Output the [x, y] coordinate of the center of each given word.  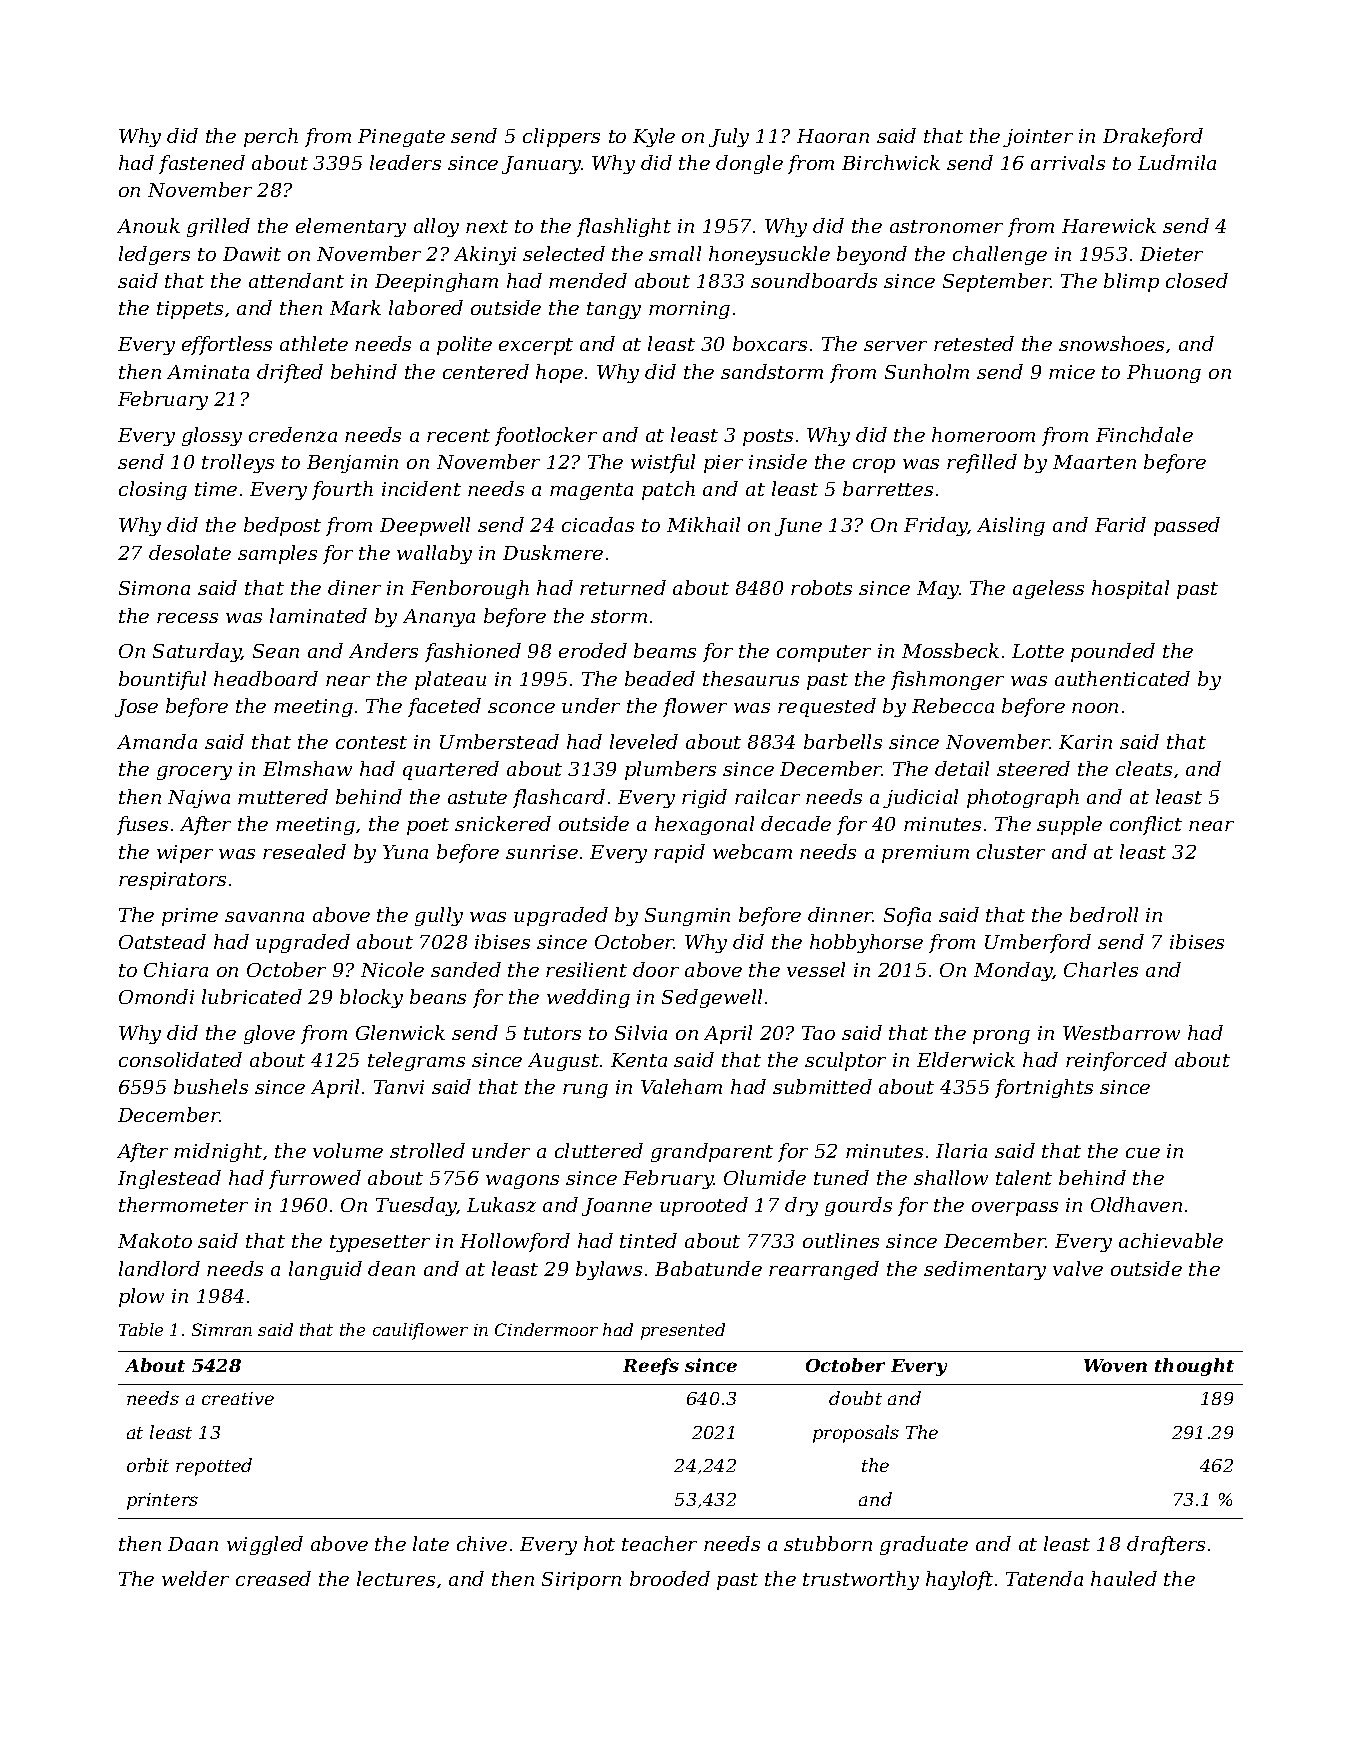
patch [668, 490]
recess [187, 618]
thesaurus [751, 678]
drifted [290, 373]
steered [1033, 768]
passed [1187, 526]
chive [482, 1543]
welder [195, 1578]
